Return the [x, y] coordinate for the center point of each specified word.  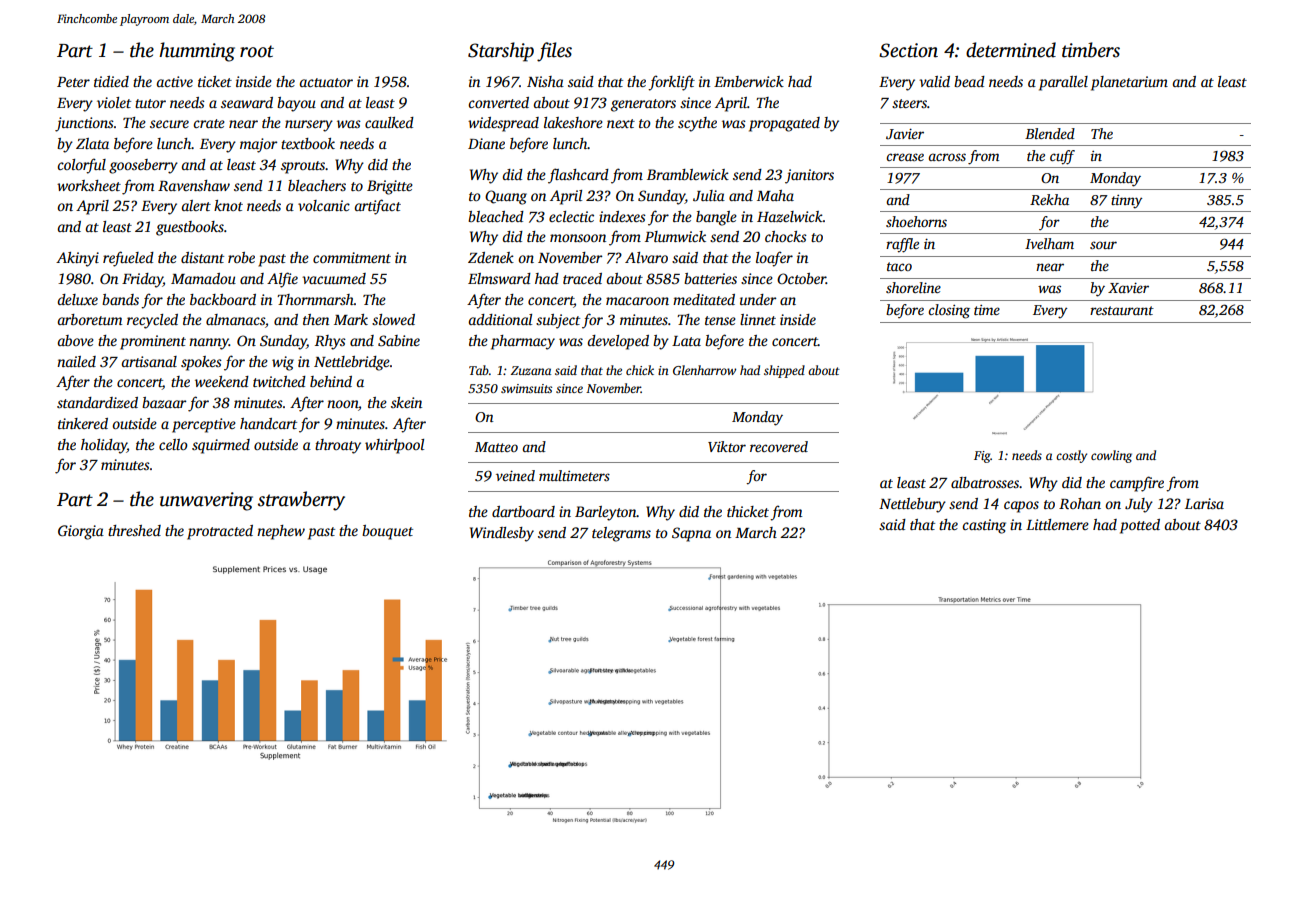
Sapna [691, 534]
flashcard [578, 176]
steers [909, 103]
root [257, 51]
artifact [377, 207]
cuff [1062, 157]
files [554, 52]
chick [640, 370]
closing [949, 311]
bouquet [387, 532]
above [75, 340]
